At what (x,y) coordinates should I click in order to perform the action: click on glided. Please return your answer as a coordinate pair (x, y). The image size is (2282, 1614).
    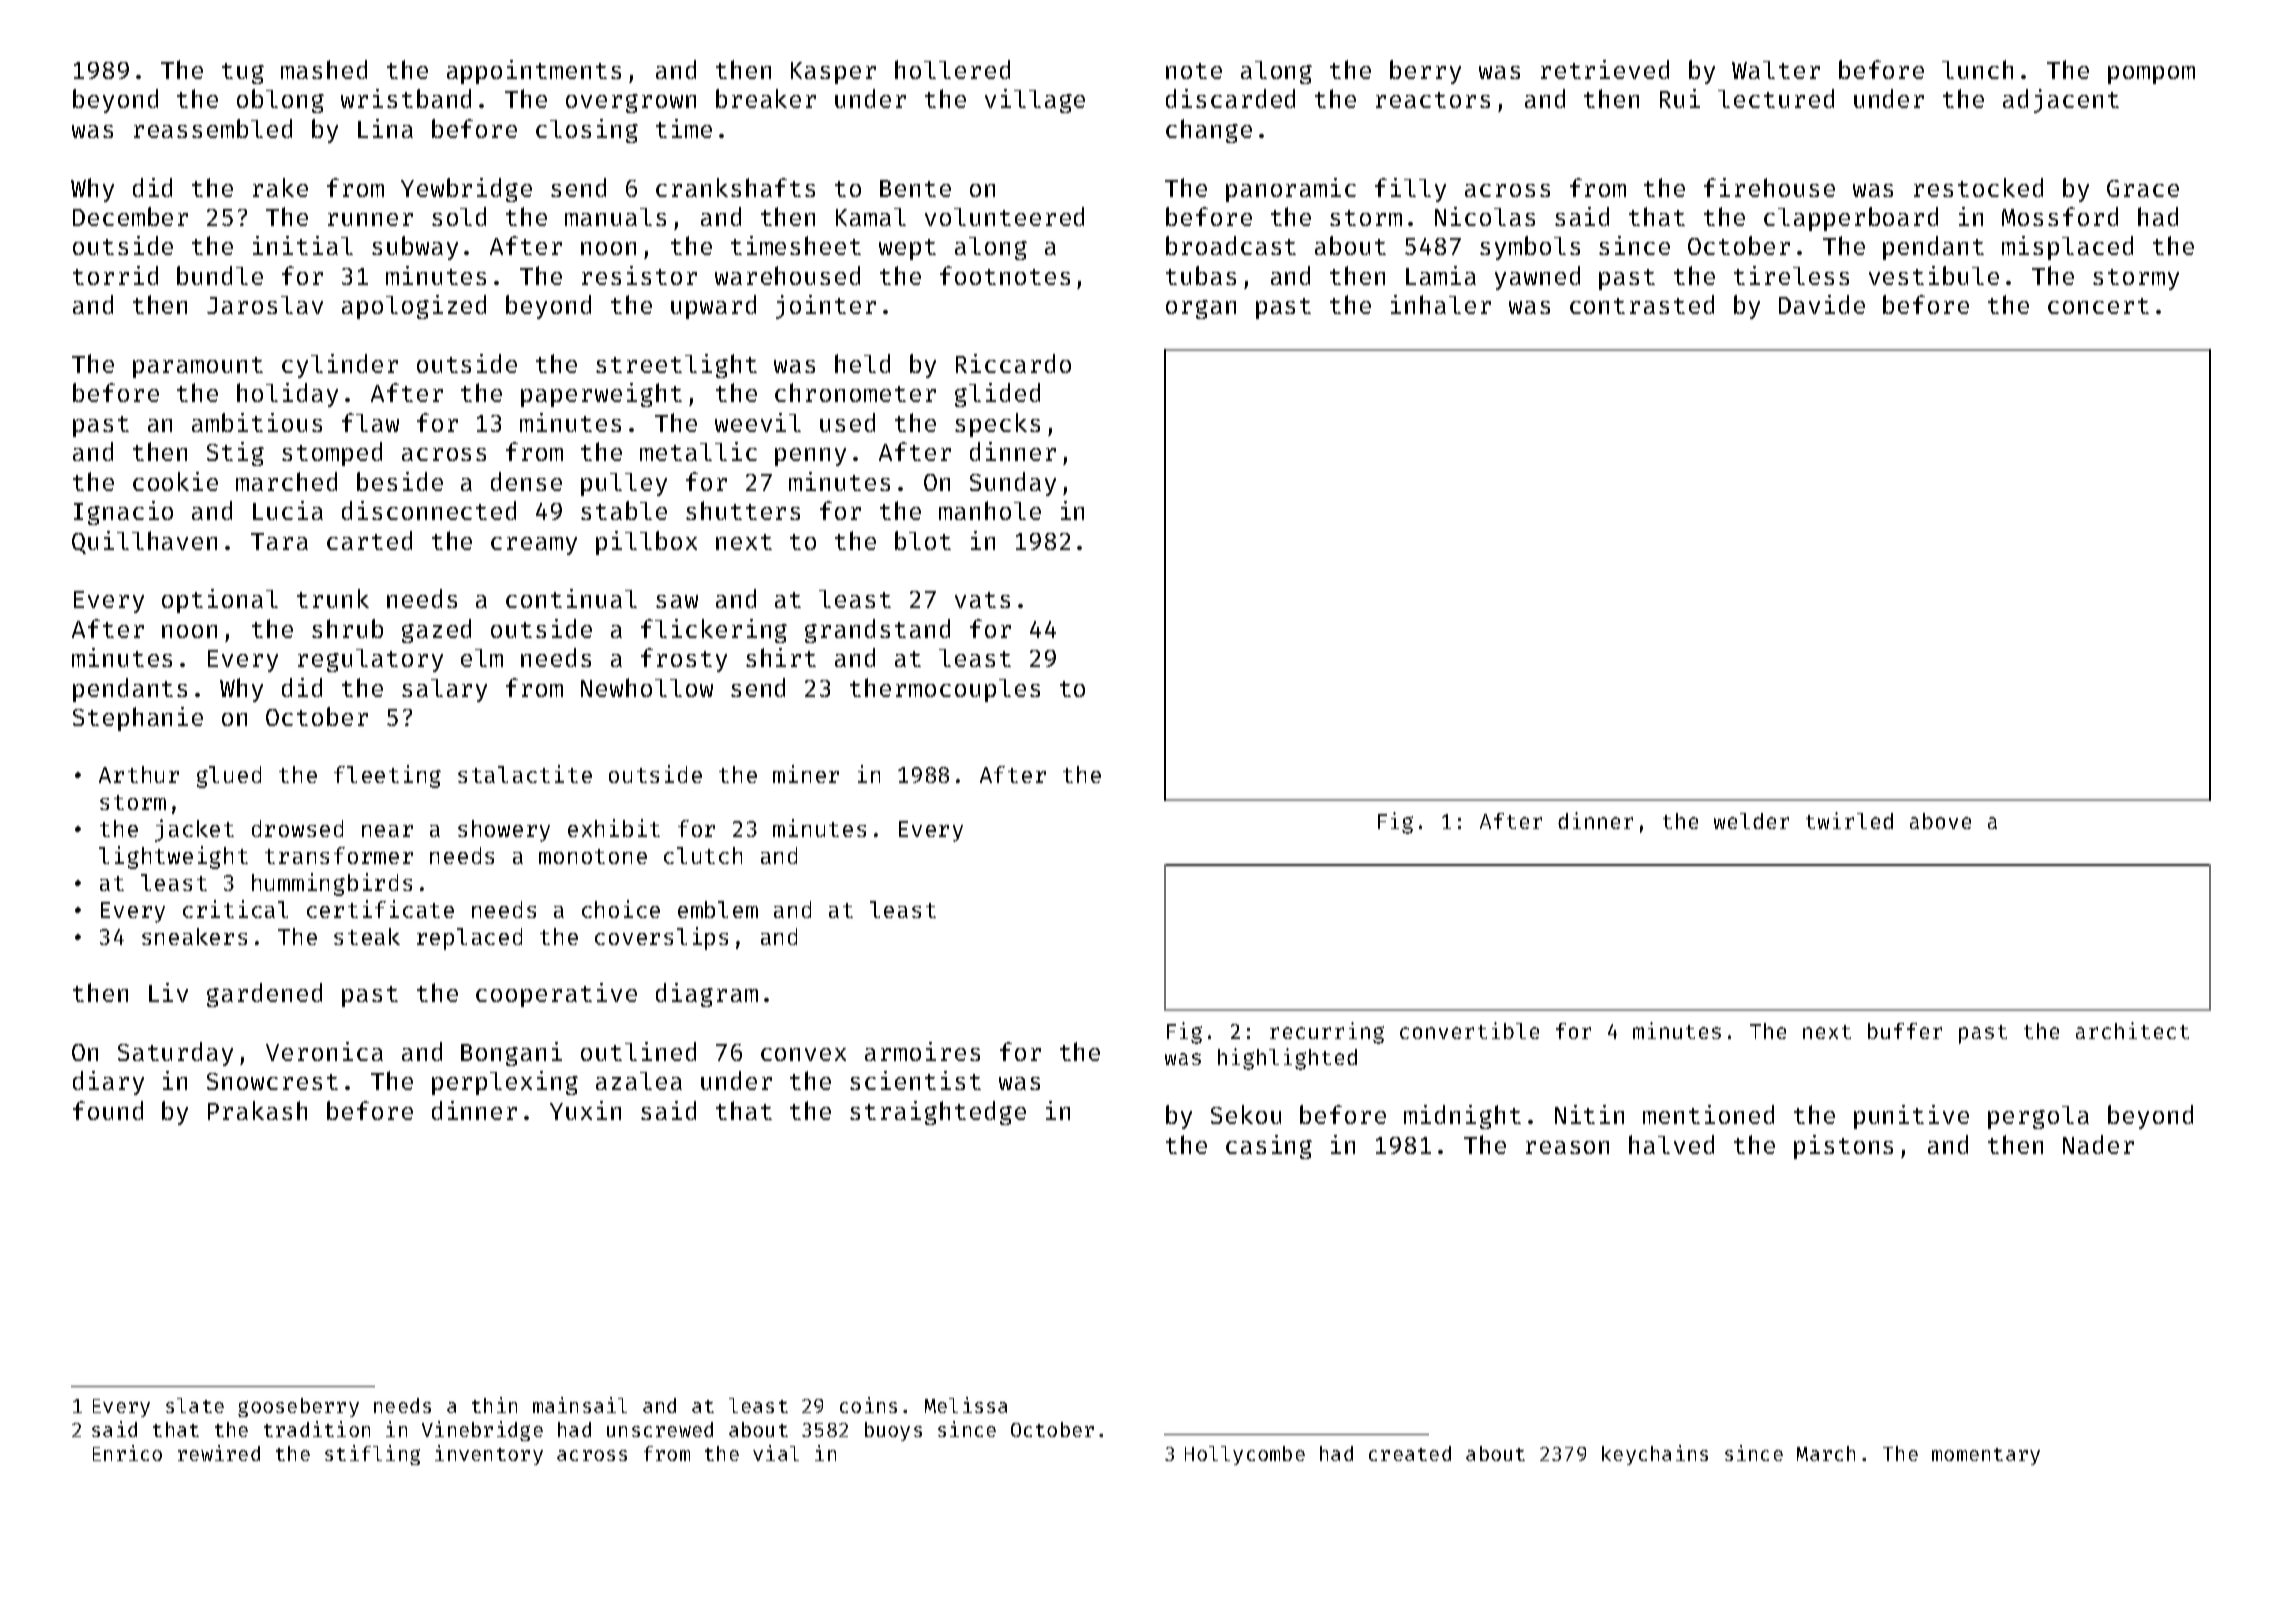
    Looking at the image, I should click on (997, 395).
